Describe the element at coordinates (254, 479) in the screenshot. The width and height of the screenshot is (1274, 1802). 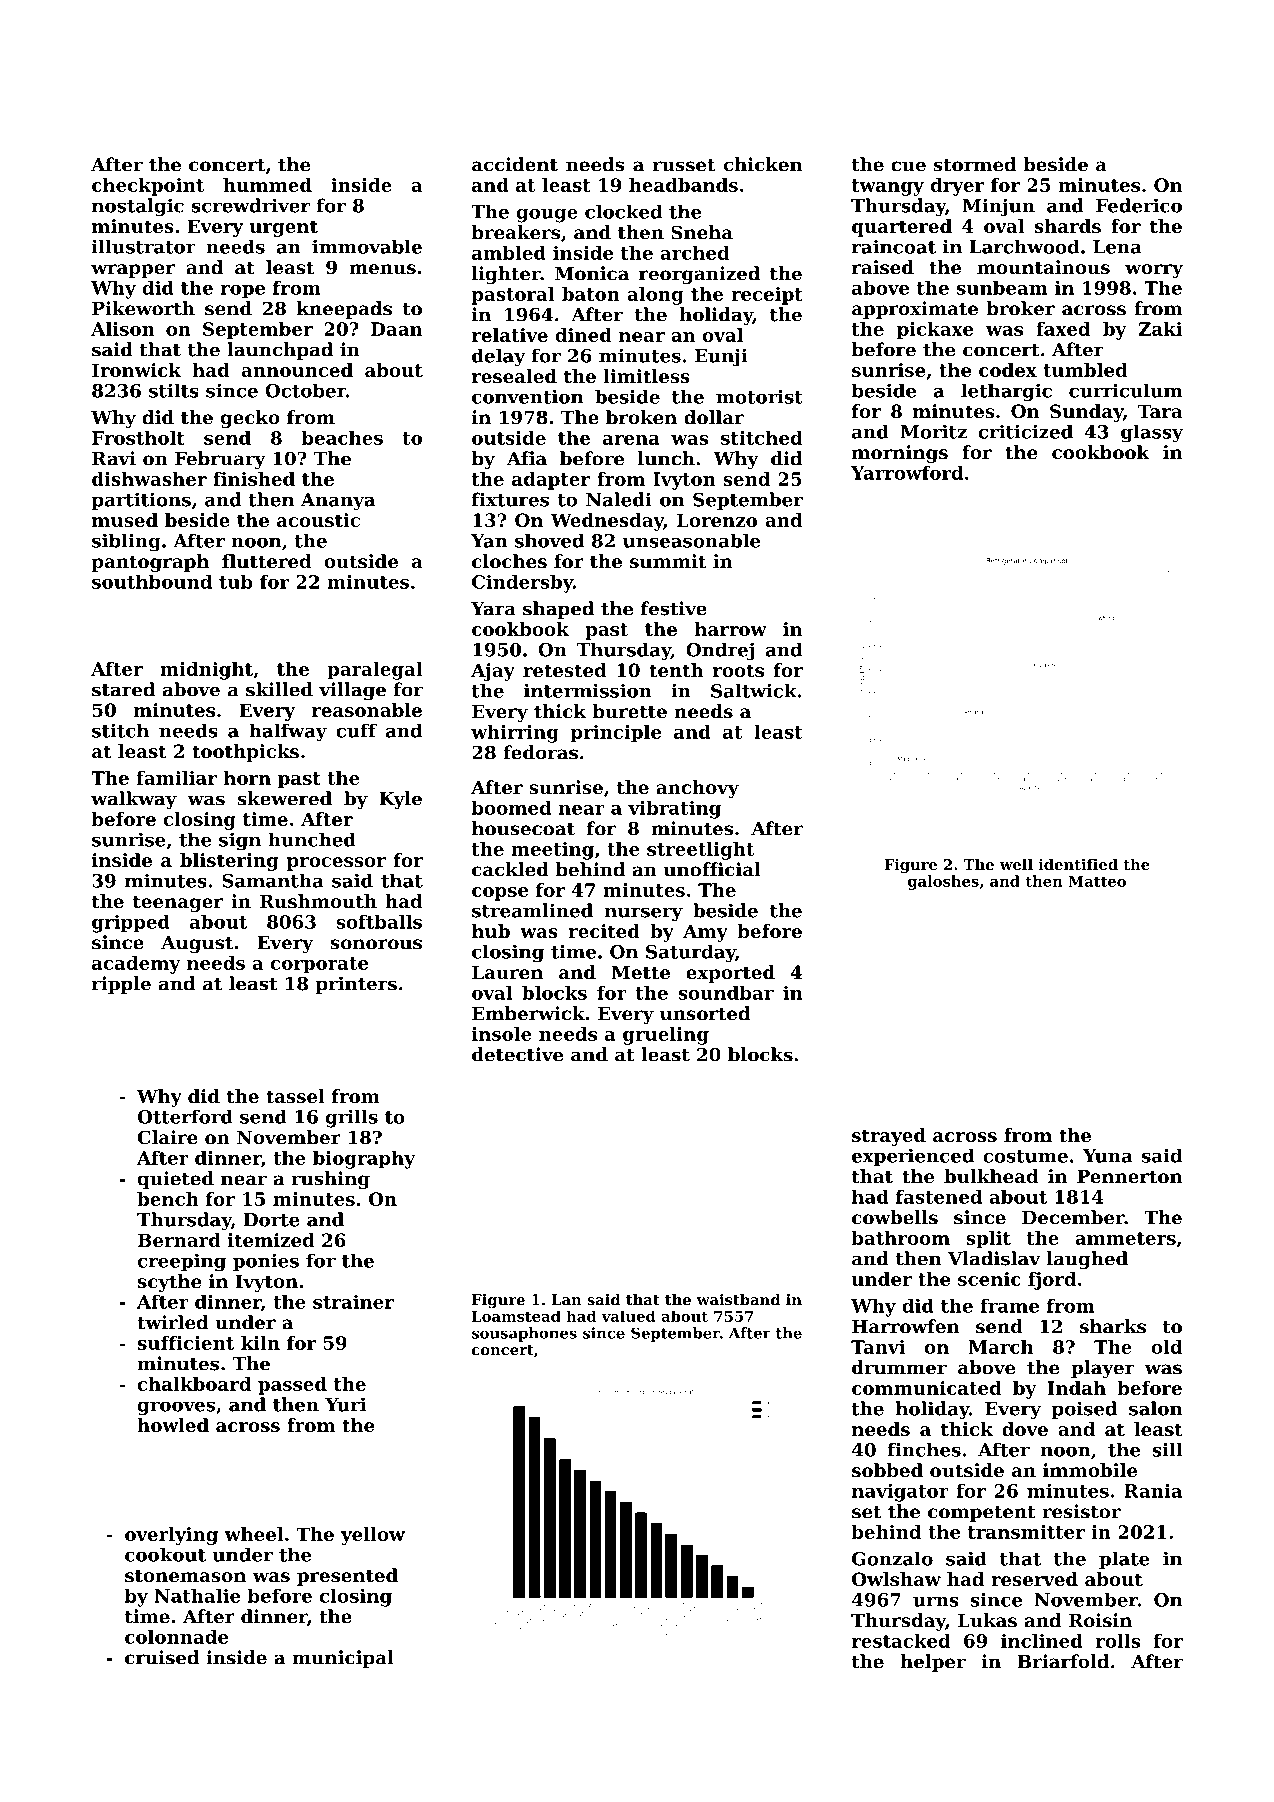
I see `finished` at that location.
